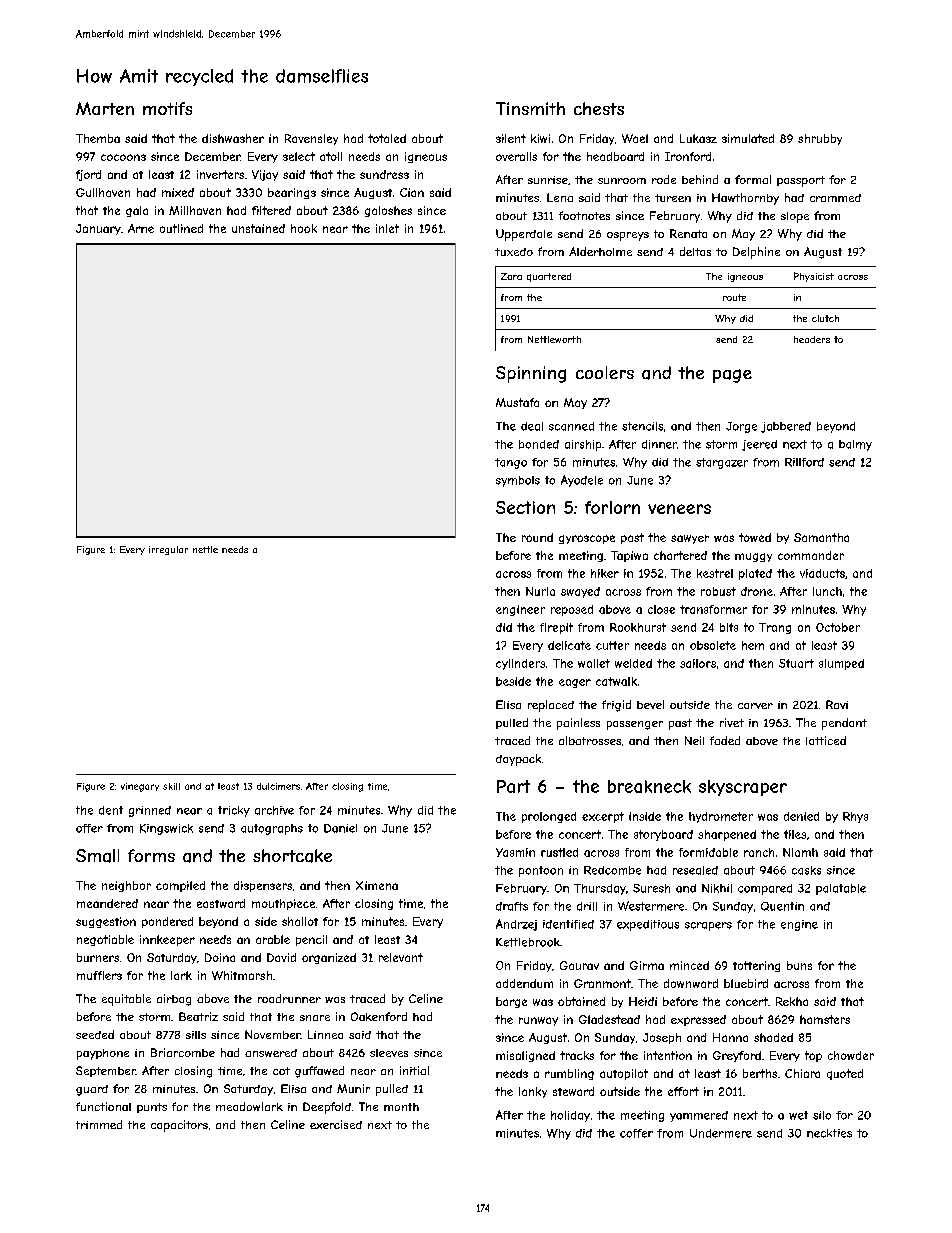  Describe the element at coordinates (167, 108) in the screenshot. I see `motifs` at that location.
